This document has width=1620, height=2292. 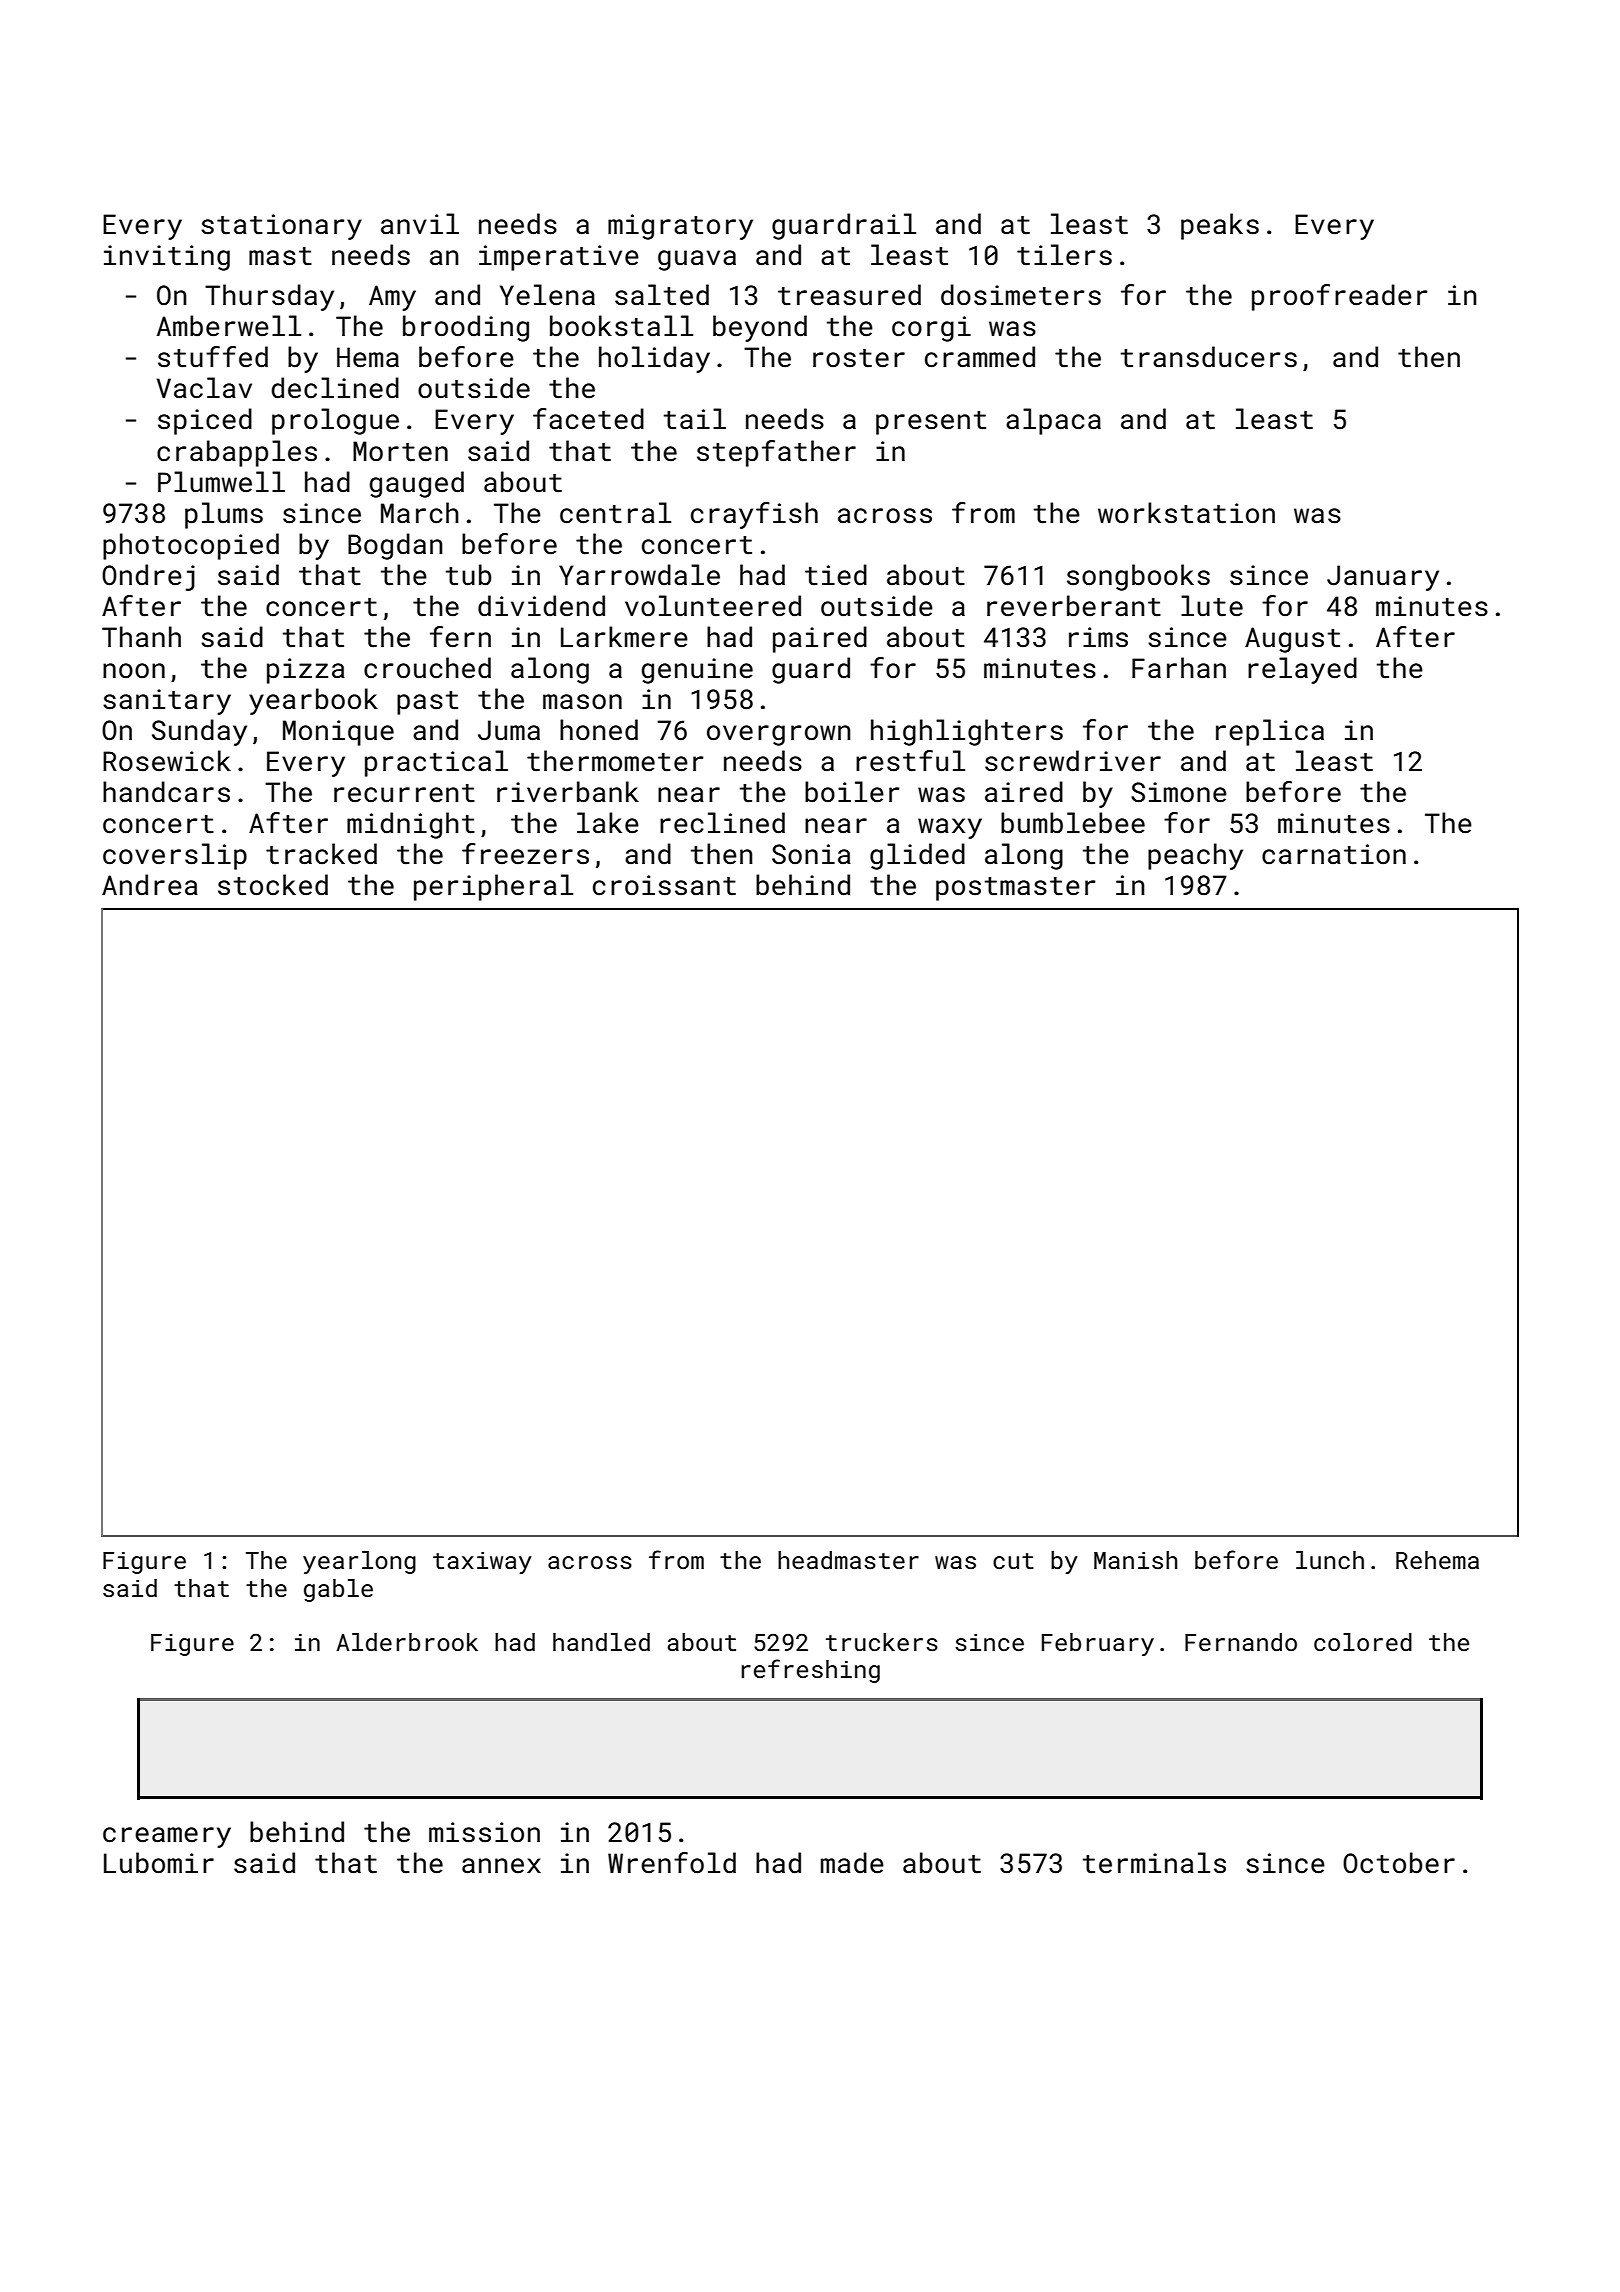 I want to click on taxiway, so click(x=482, y=1563).
